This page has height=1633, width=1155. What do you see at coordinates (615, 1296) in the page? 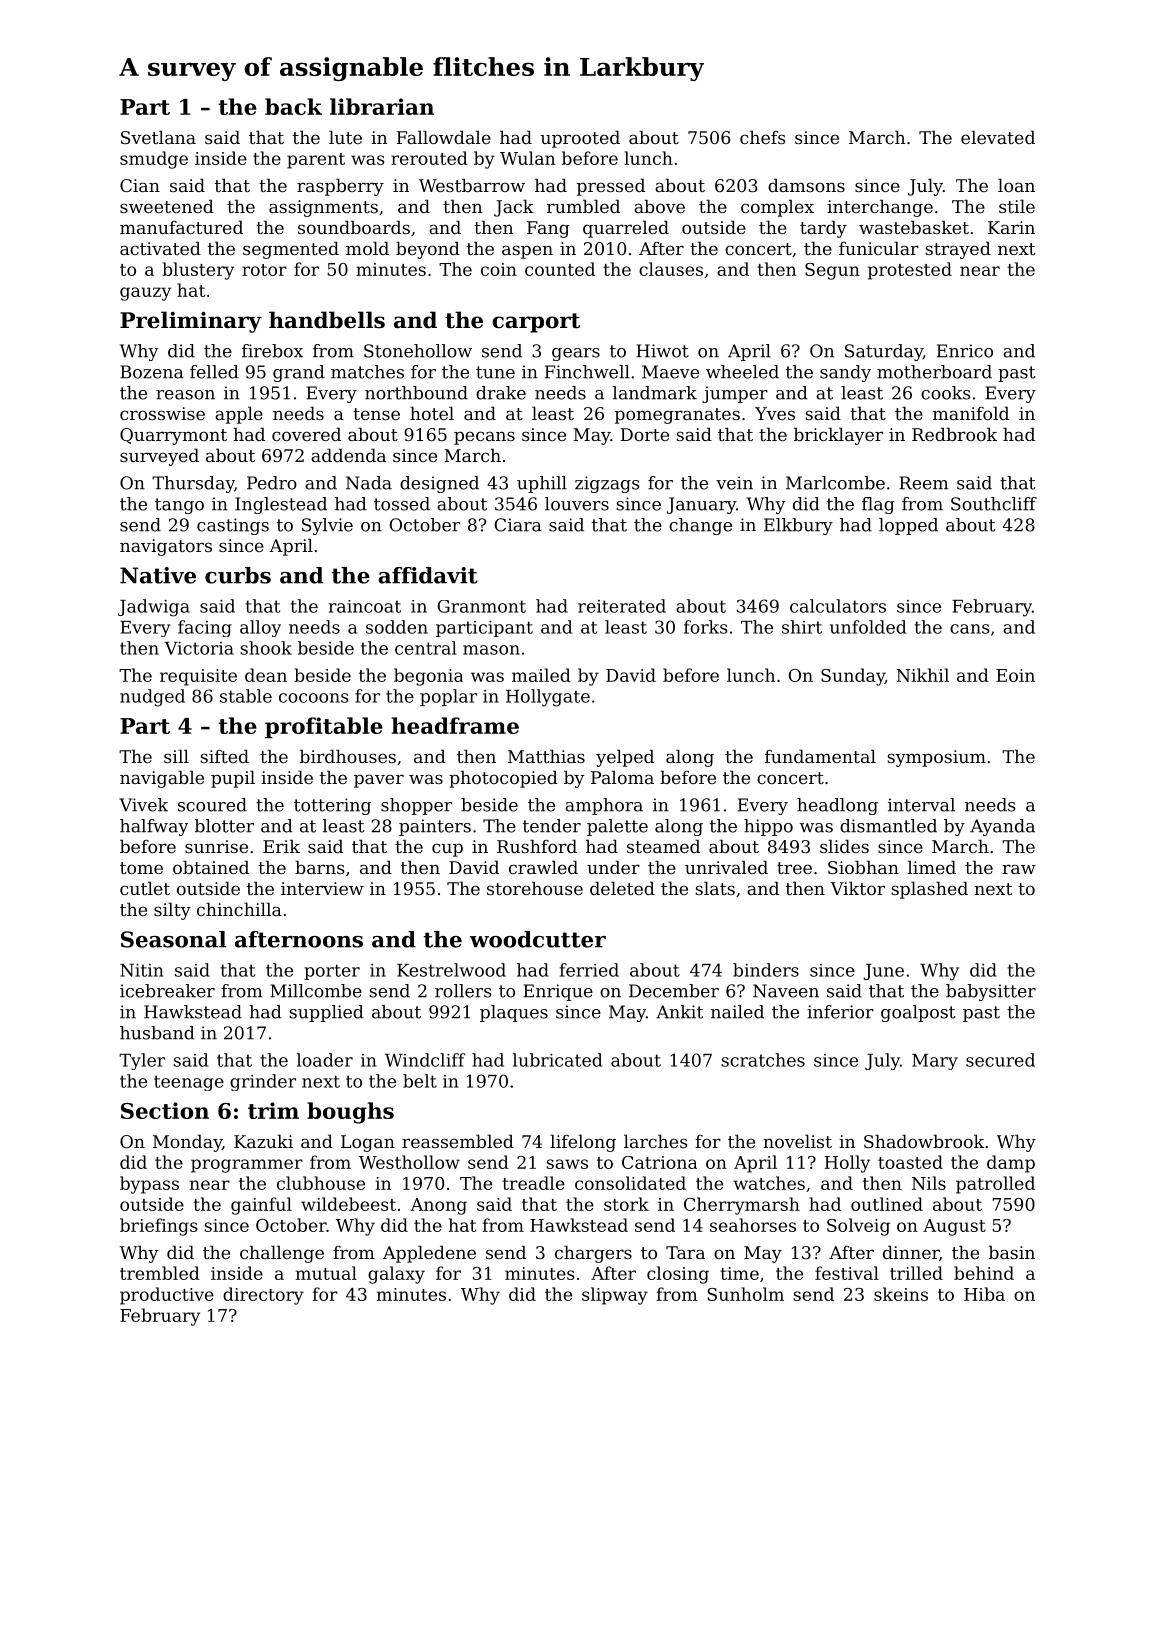
I see `slipway` at bounding box center [615, 1296].
